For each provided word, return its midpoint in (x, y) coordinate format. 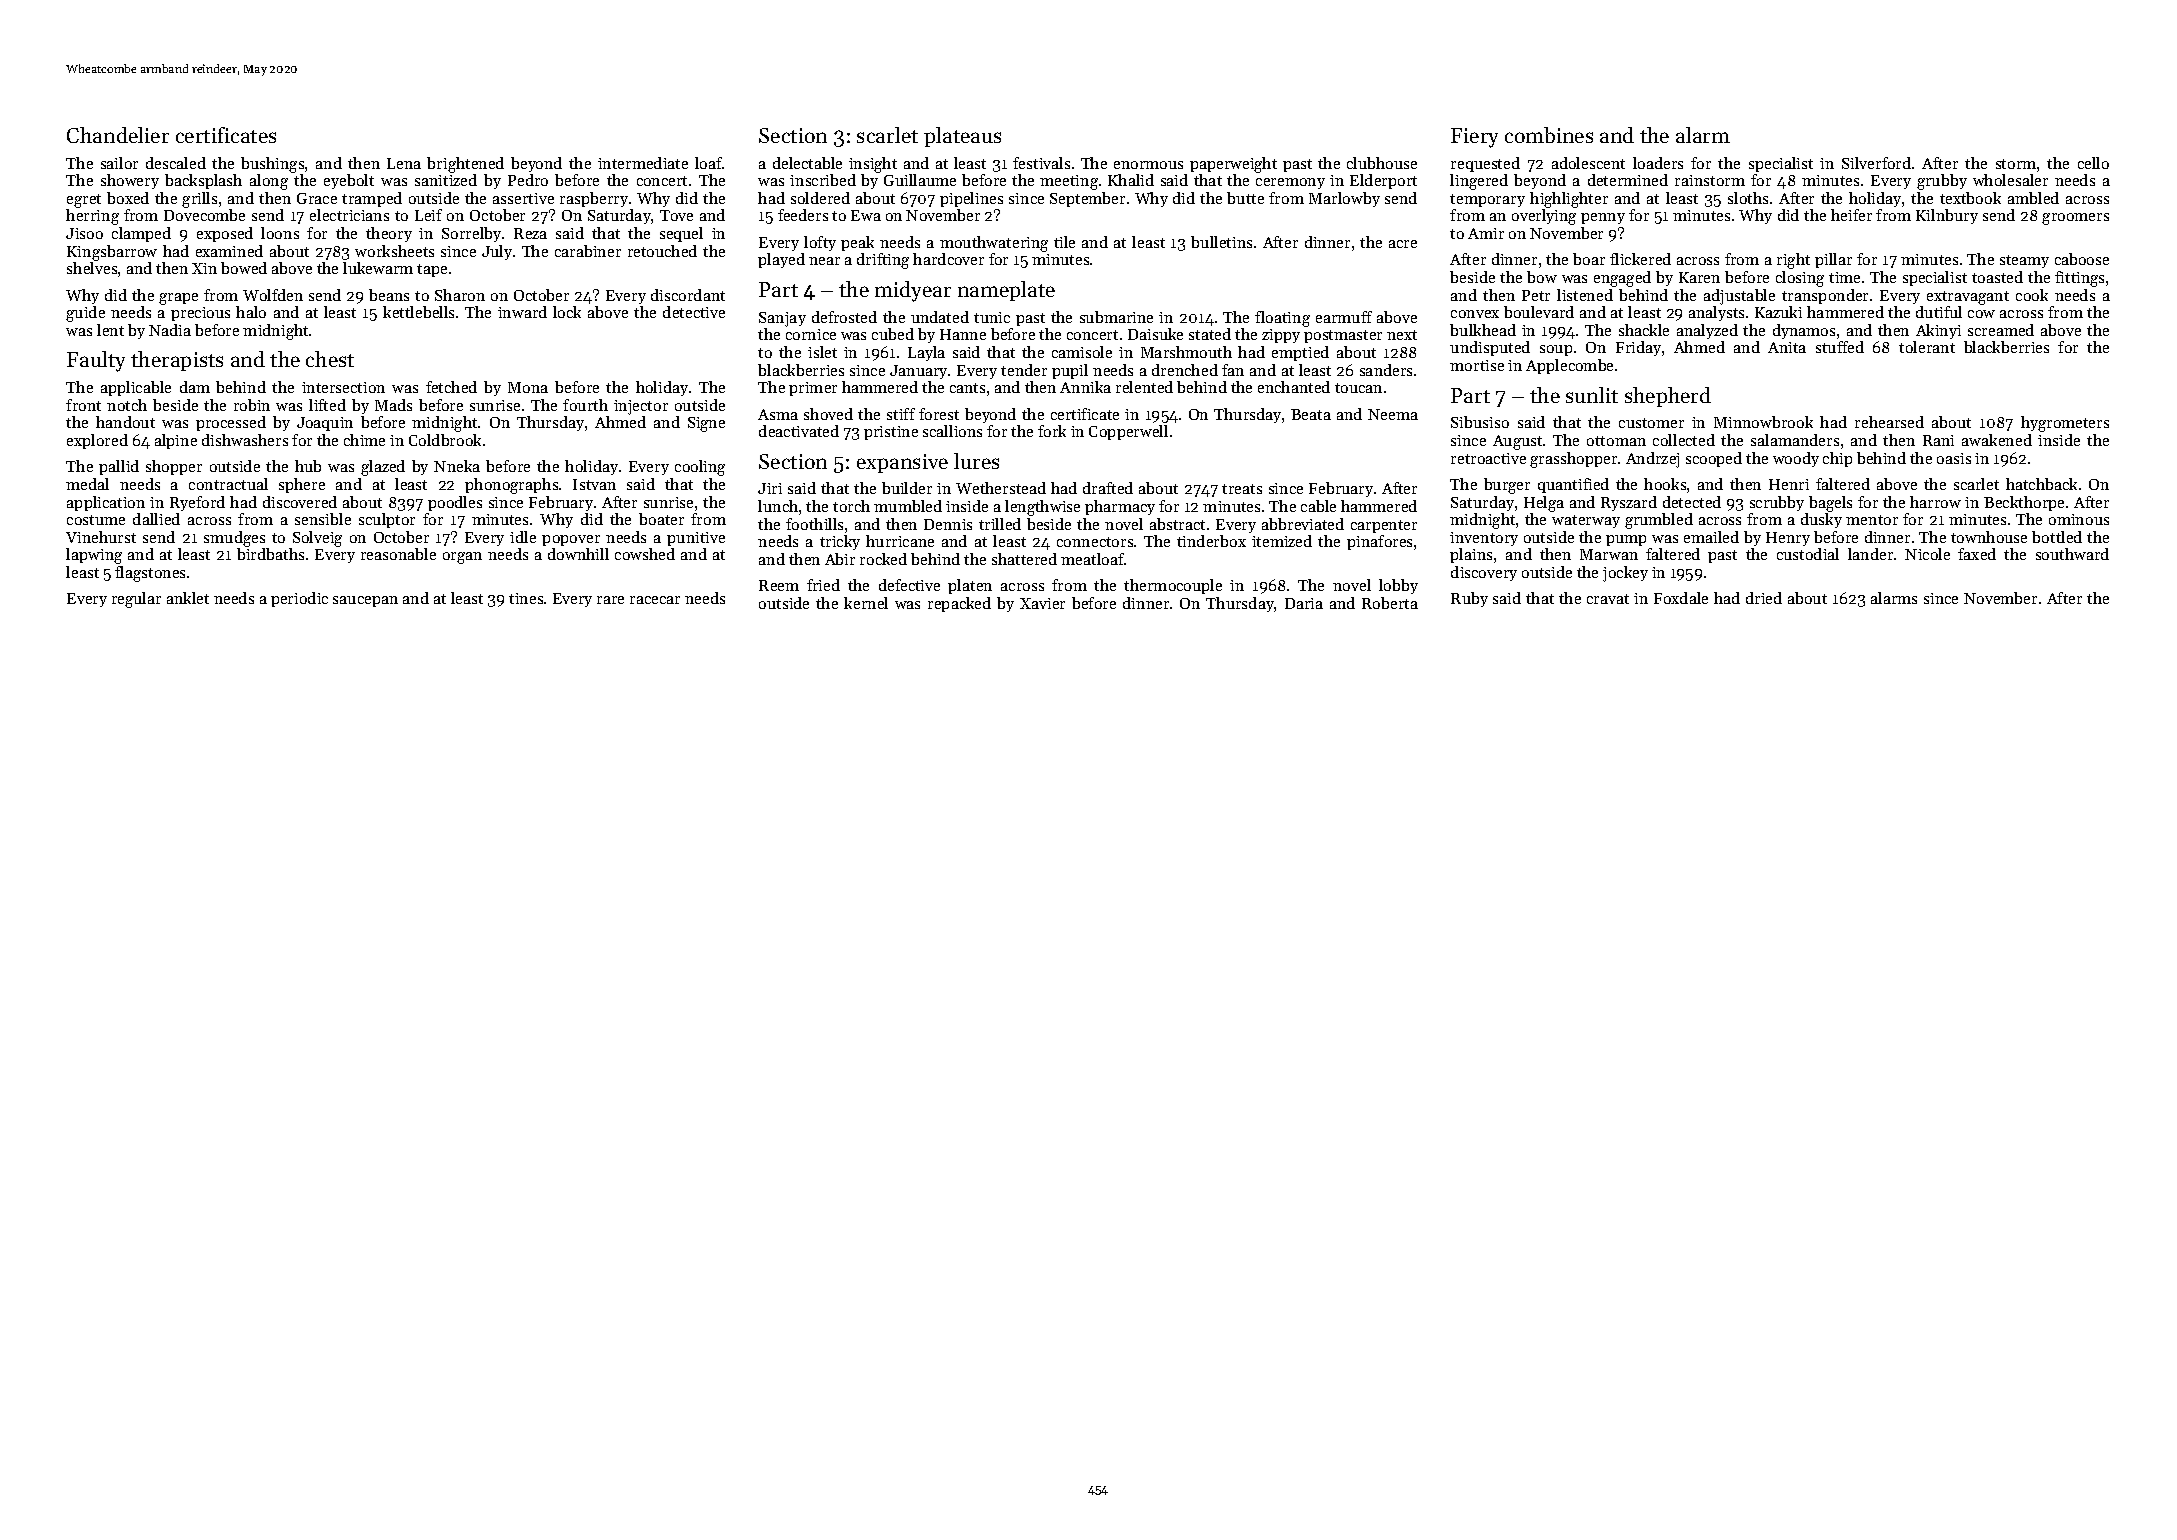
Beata (1311, 414)
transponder (1825, 296)
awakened (1997, 440)
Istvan (594, 484)
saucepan (365, 601)
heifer (1851, 215)
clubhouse (1382, 163)
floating (1282, 319)
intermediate (643, 163)
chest (330, 359)
